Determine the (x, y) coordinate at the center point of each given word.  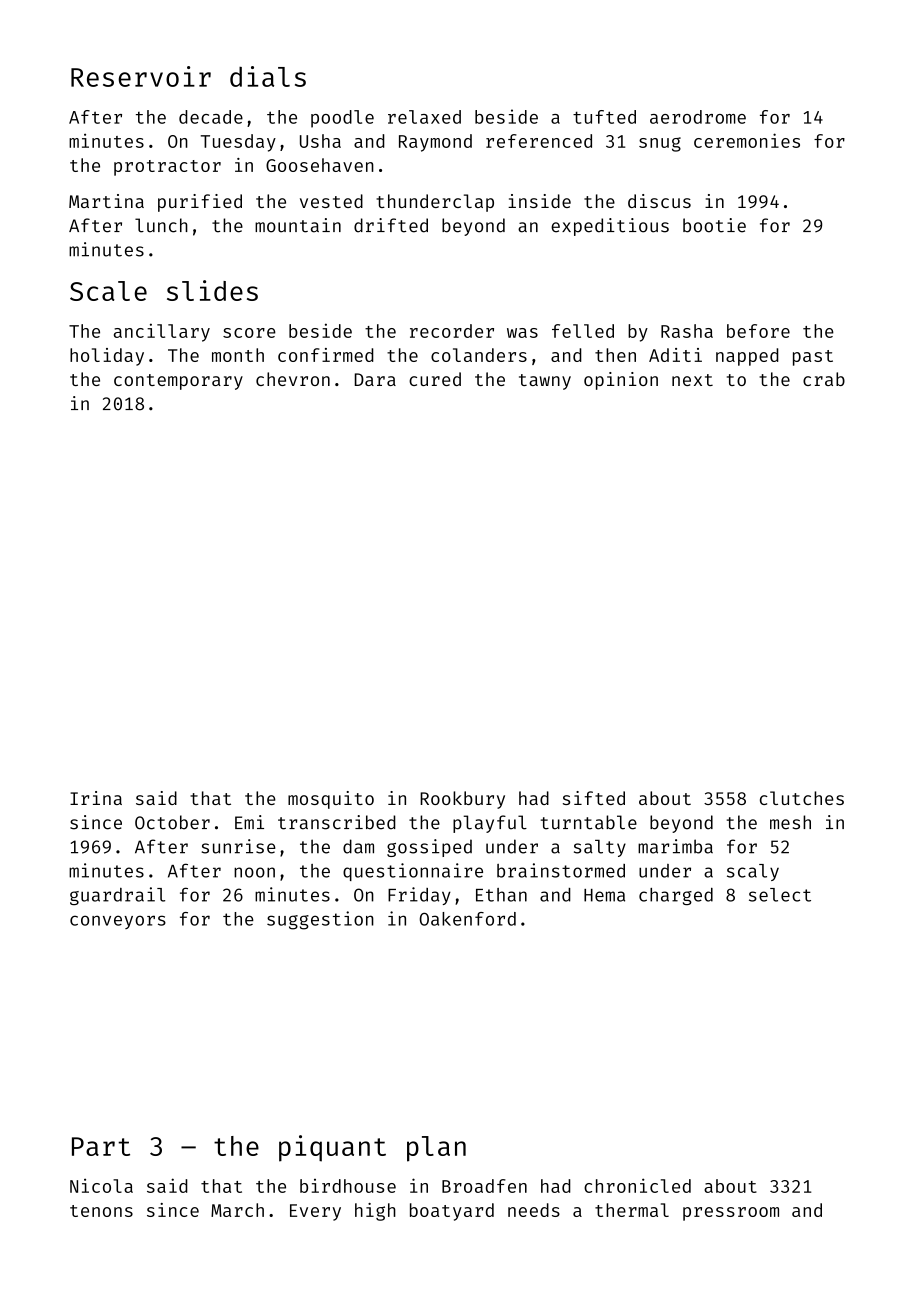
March (237, 1210)
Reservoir (141, 76)
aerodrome (698, 117)
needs (534, 1210)
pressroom (731, 1214)
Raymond (435, 143)
